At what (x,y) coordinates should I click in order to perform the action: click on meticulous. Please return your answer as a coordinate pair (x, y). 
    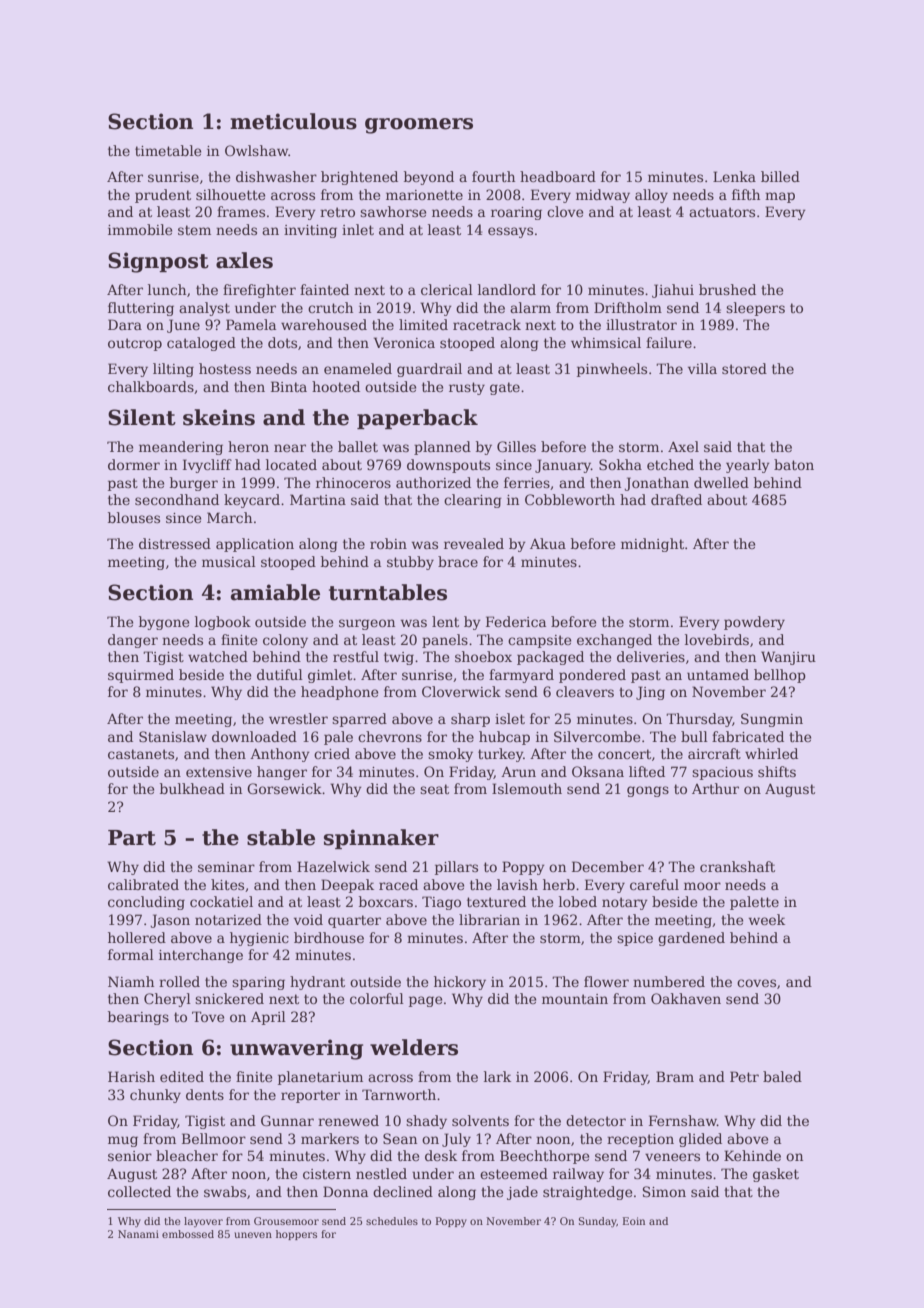
    Looking at the image, I should click on (293, 121).
